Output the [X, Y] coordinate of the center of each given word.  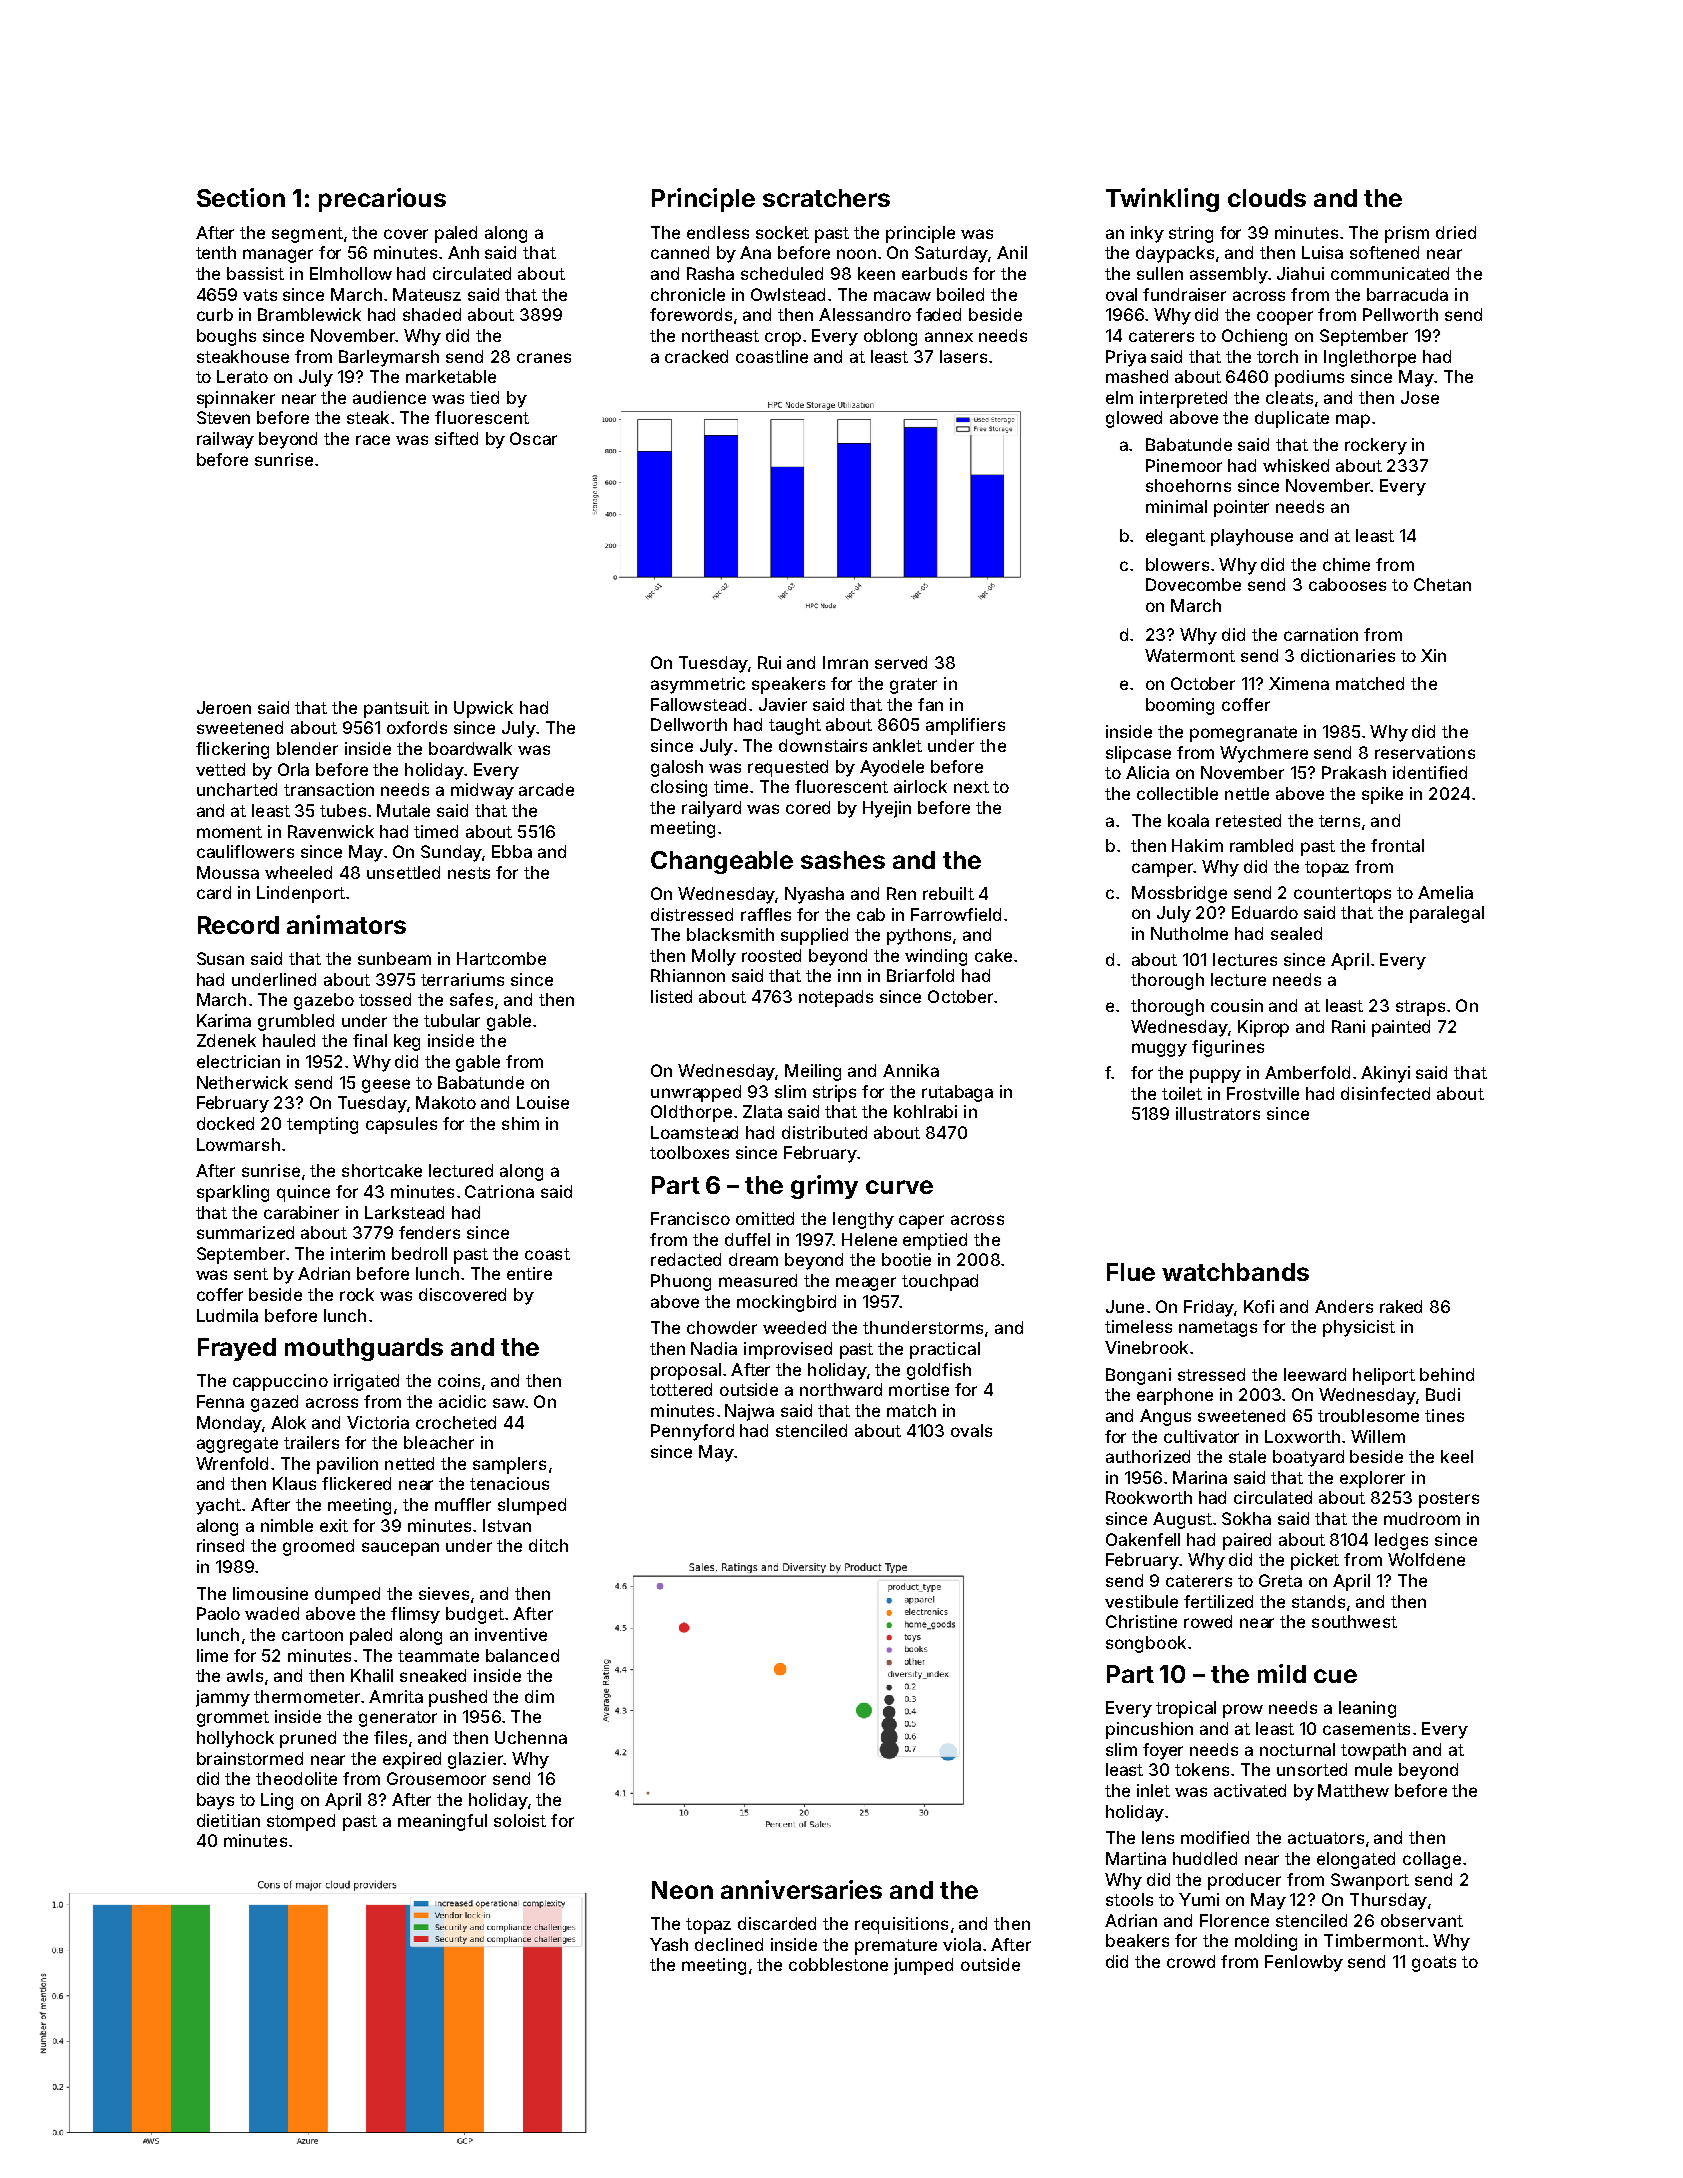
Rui [769, 662]
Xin [1433, 655]
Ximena [1299, 683]
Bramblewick [309, 314]
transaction [329, 789]
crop [783, 339]
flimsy [415, 1615]
